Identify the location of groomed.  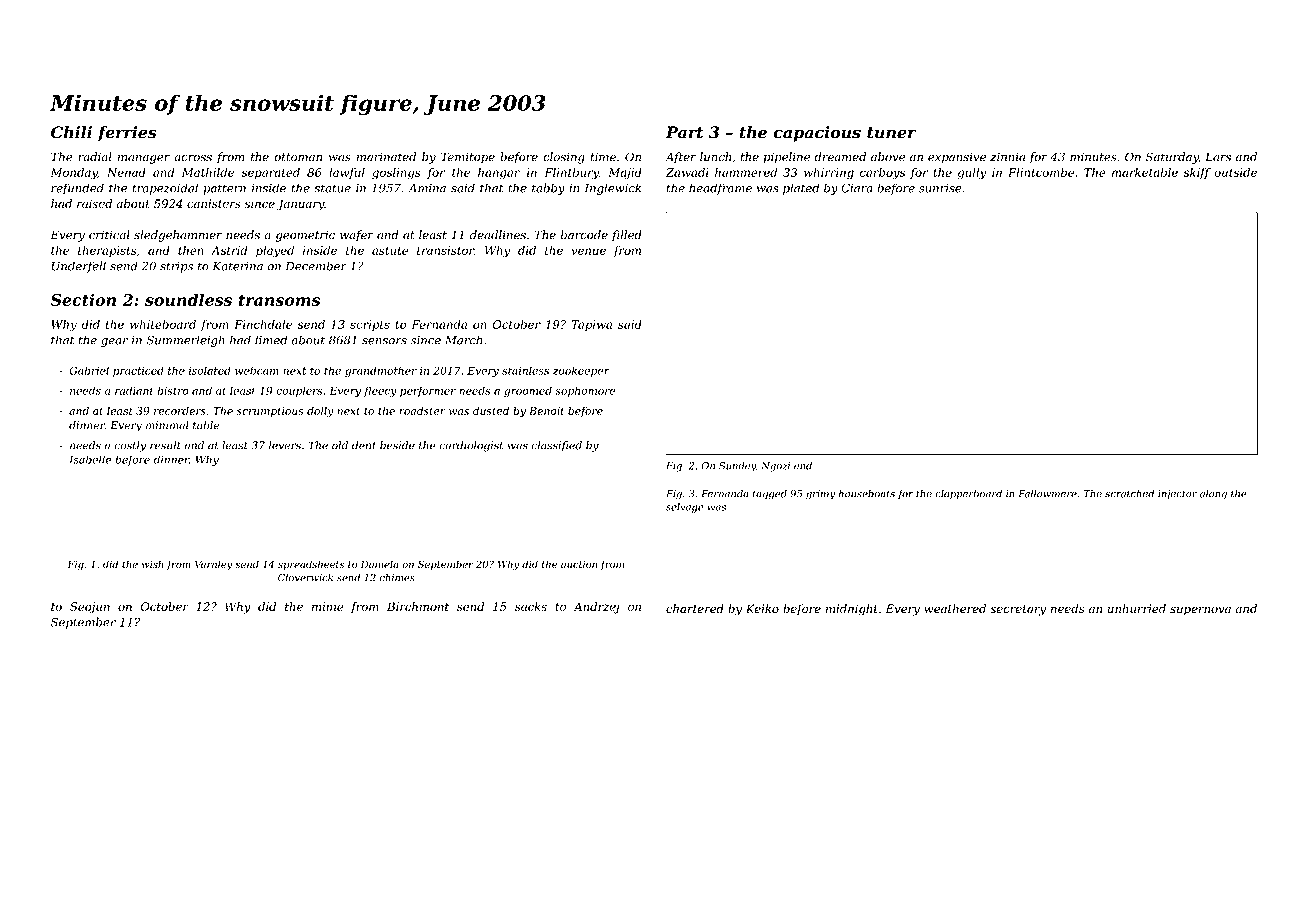
(528, 391).
